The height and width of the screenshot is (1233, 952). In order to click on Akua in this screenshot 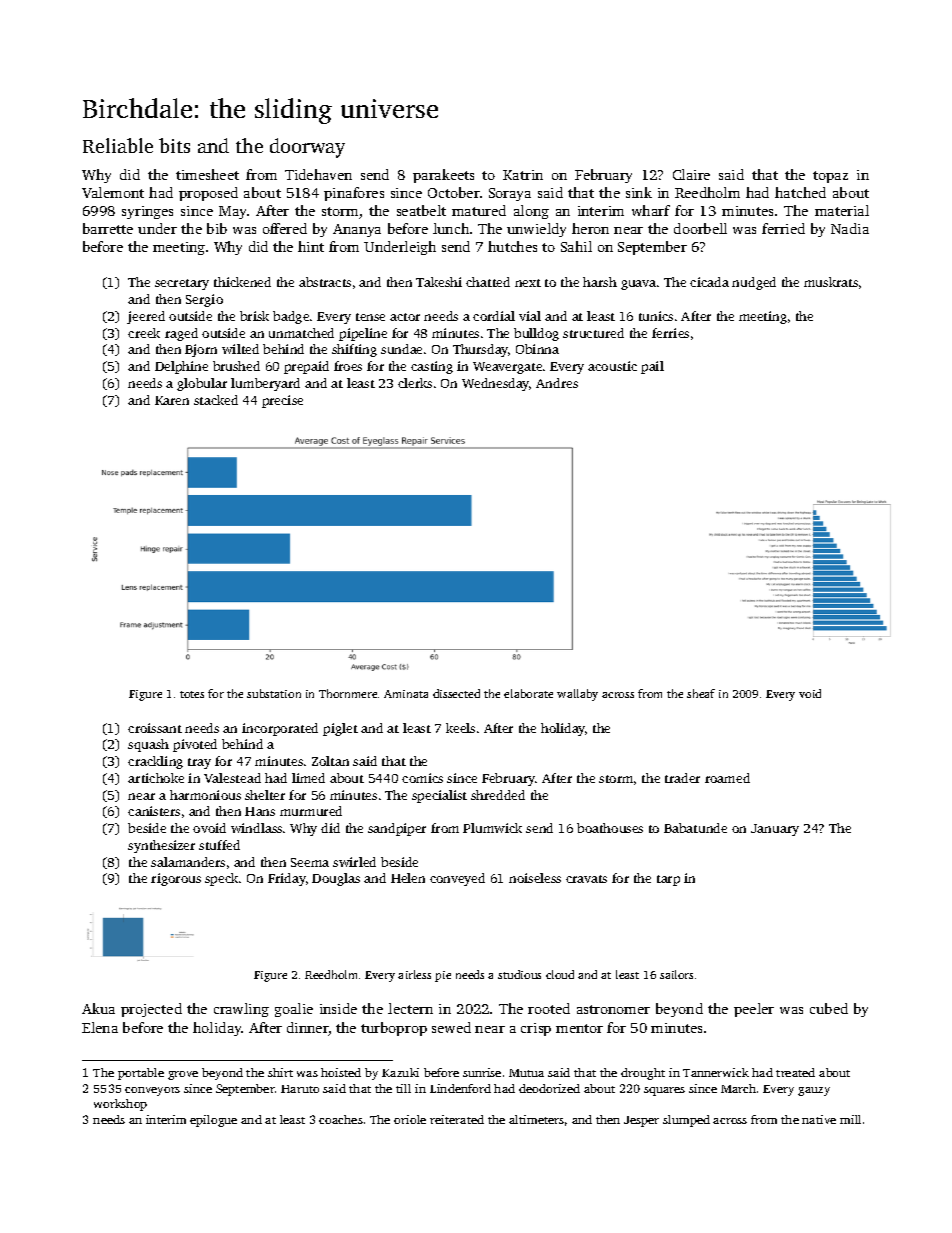, I will do `click(98, 1008)`.
